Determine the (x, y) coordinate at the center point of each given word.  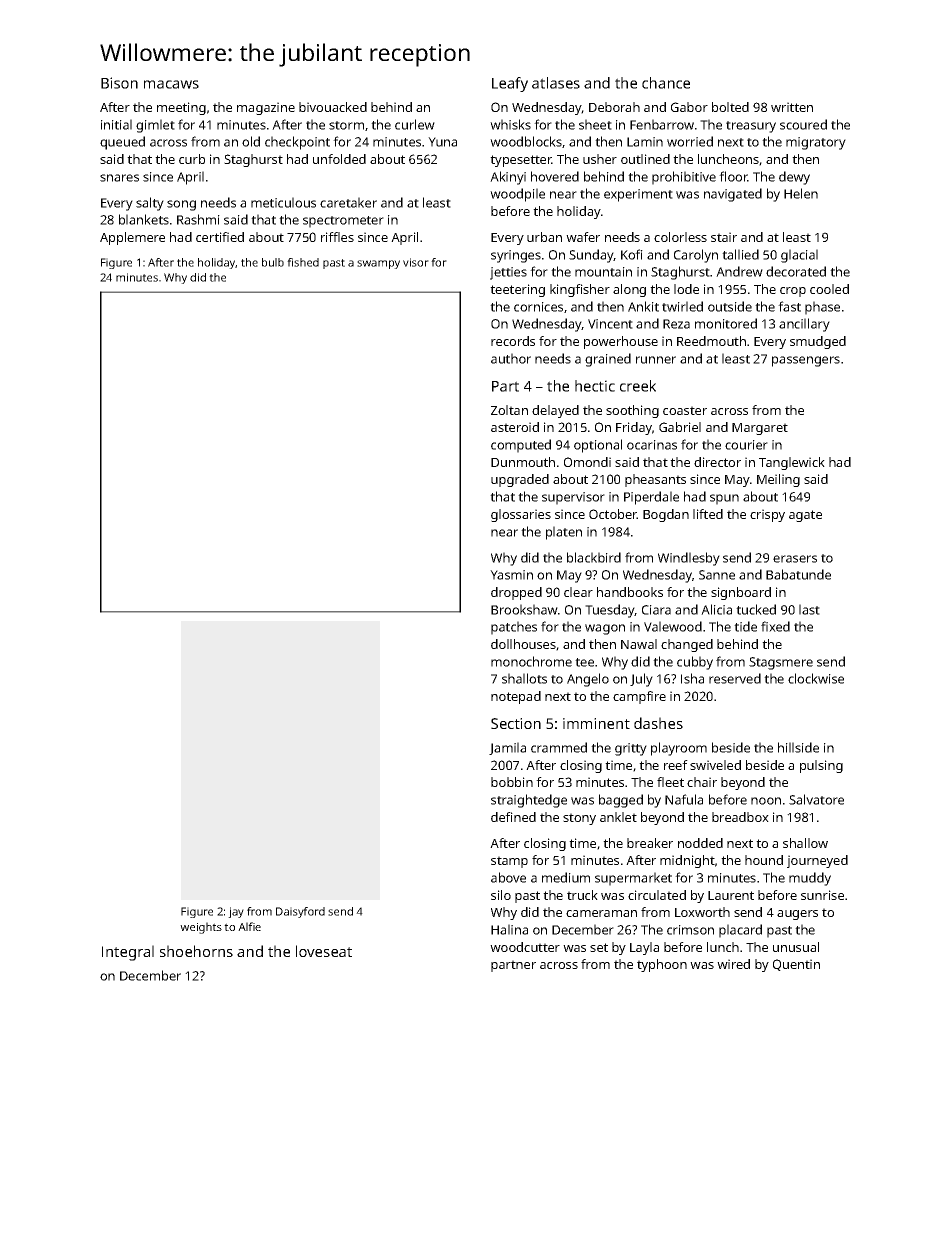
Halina (509, 929)
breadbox (740, 817)
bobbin (512, 782)
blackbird (594, 557)
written (792, 107)
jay (236, 912)
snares (119, 178)
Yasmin (511, 575)
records (513, 341)
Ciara (656, 610)
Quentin (796, 965)
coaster (685, 410)
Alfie (249, 926)
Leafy (510, 84)
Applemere (132, 238)
